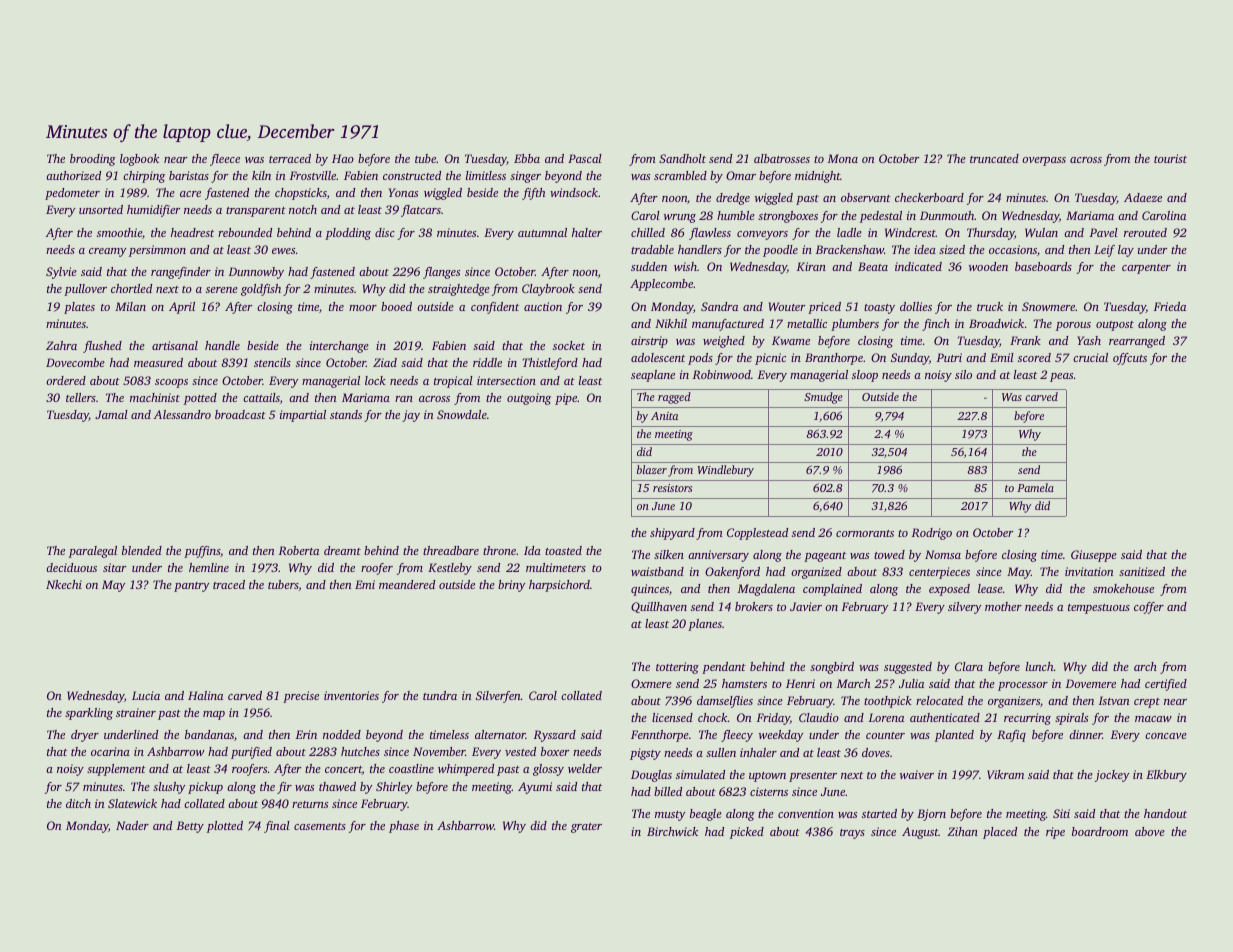  Describe the element at coordinates (963, 374) in the screenshot. I see `silo` at that location.
